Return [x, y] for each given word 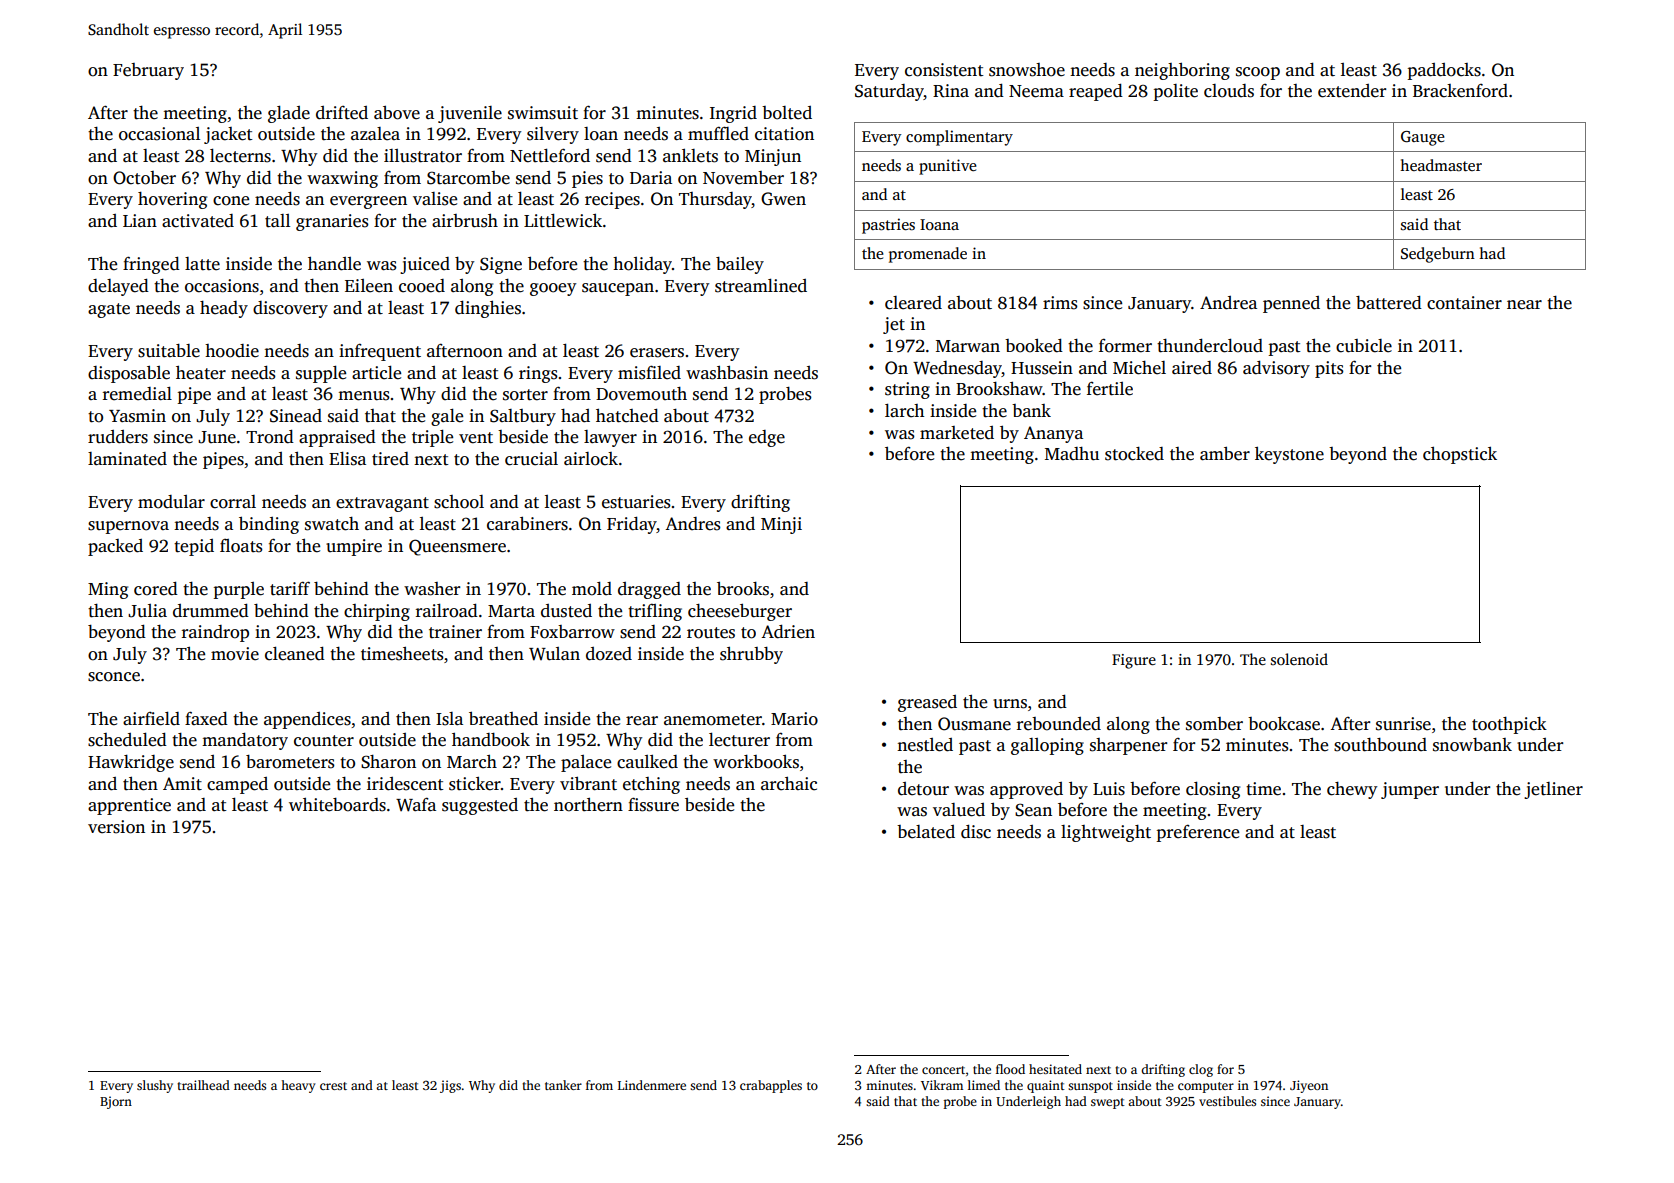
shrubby [751, 655]
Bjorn [116, 1102]
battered [1389, 302]
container [1464, 303]
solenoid [1299, 659]
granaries [332, 222]
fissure [653, 804]
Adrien [788, 631]
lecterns [240, 155]
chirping [377, 612]
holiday [642, 265]
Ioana [939, 224]
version [116, 827]
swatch [332, 524]
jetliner [1553, 790]
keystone [1289, 455]
